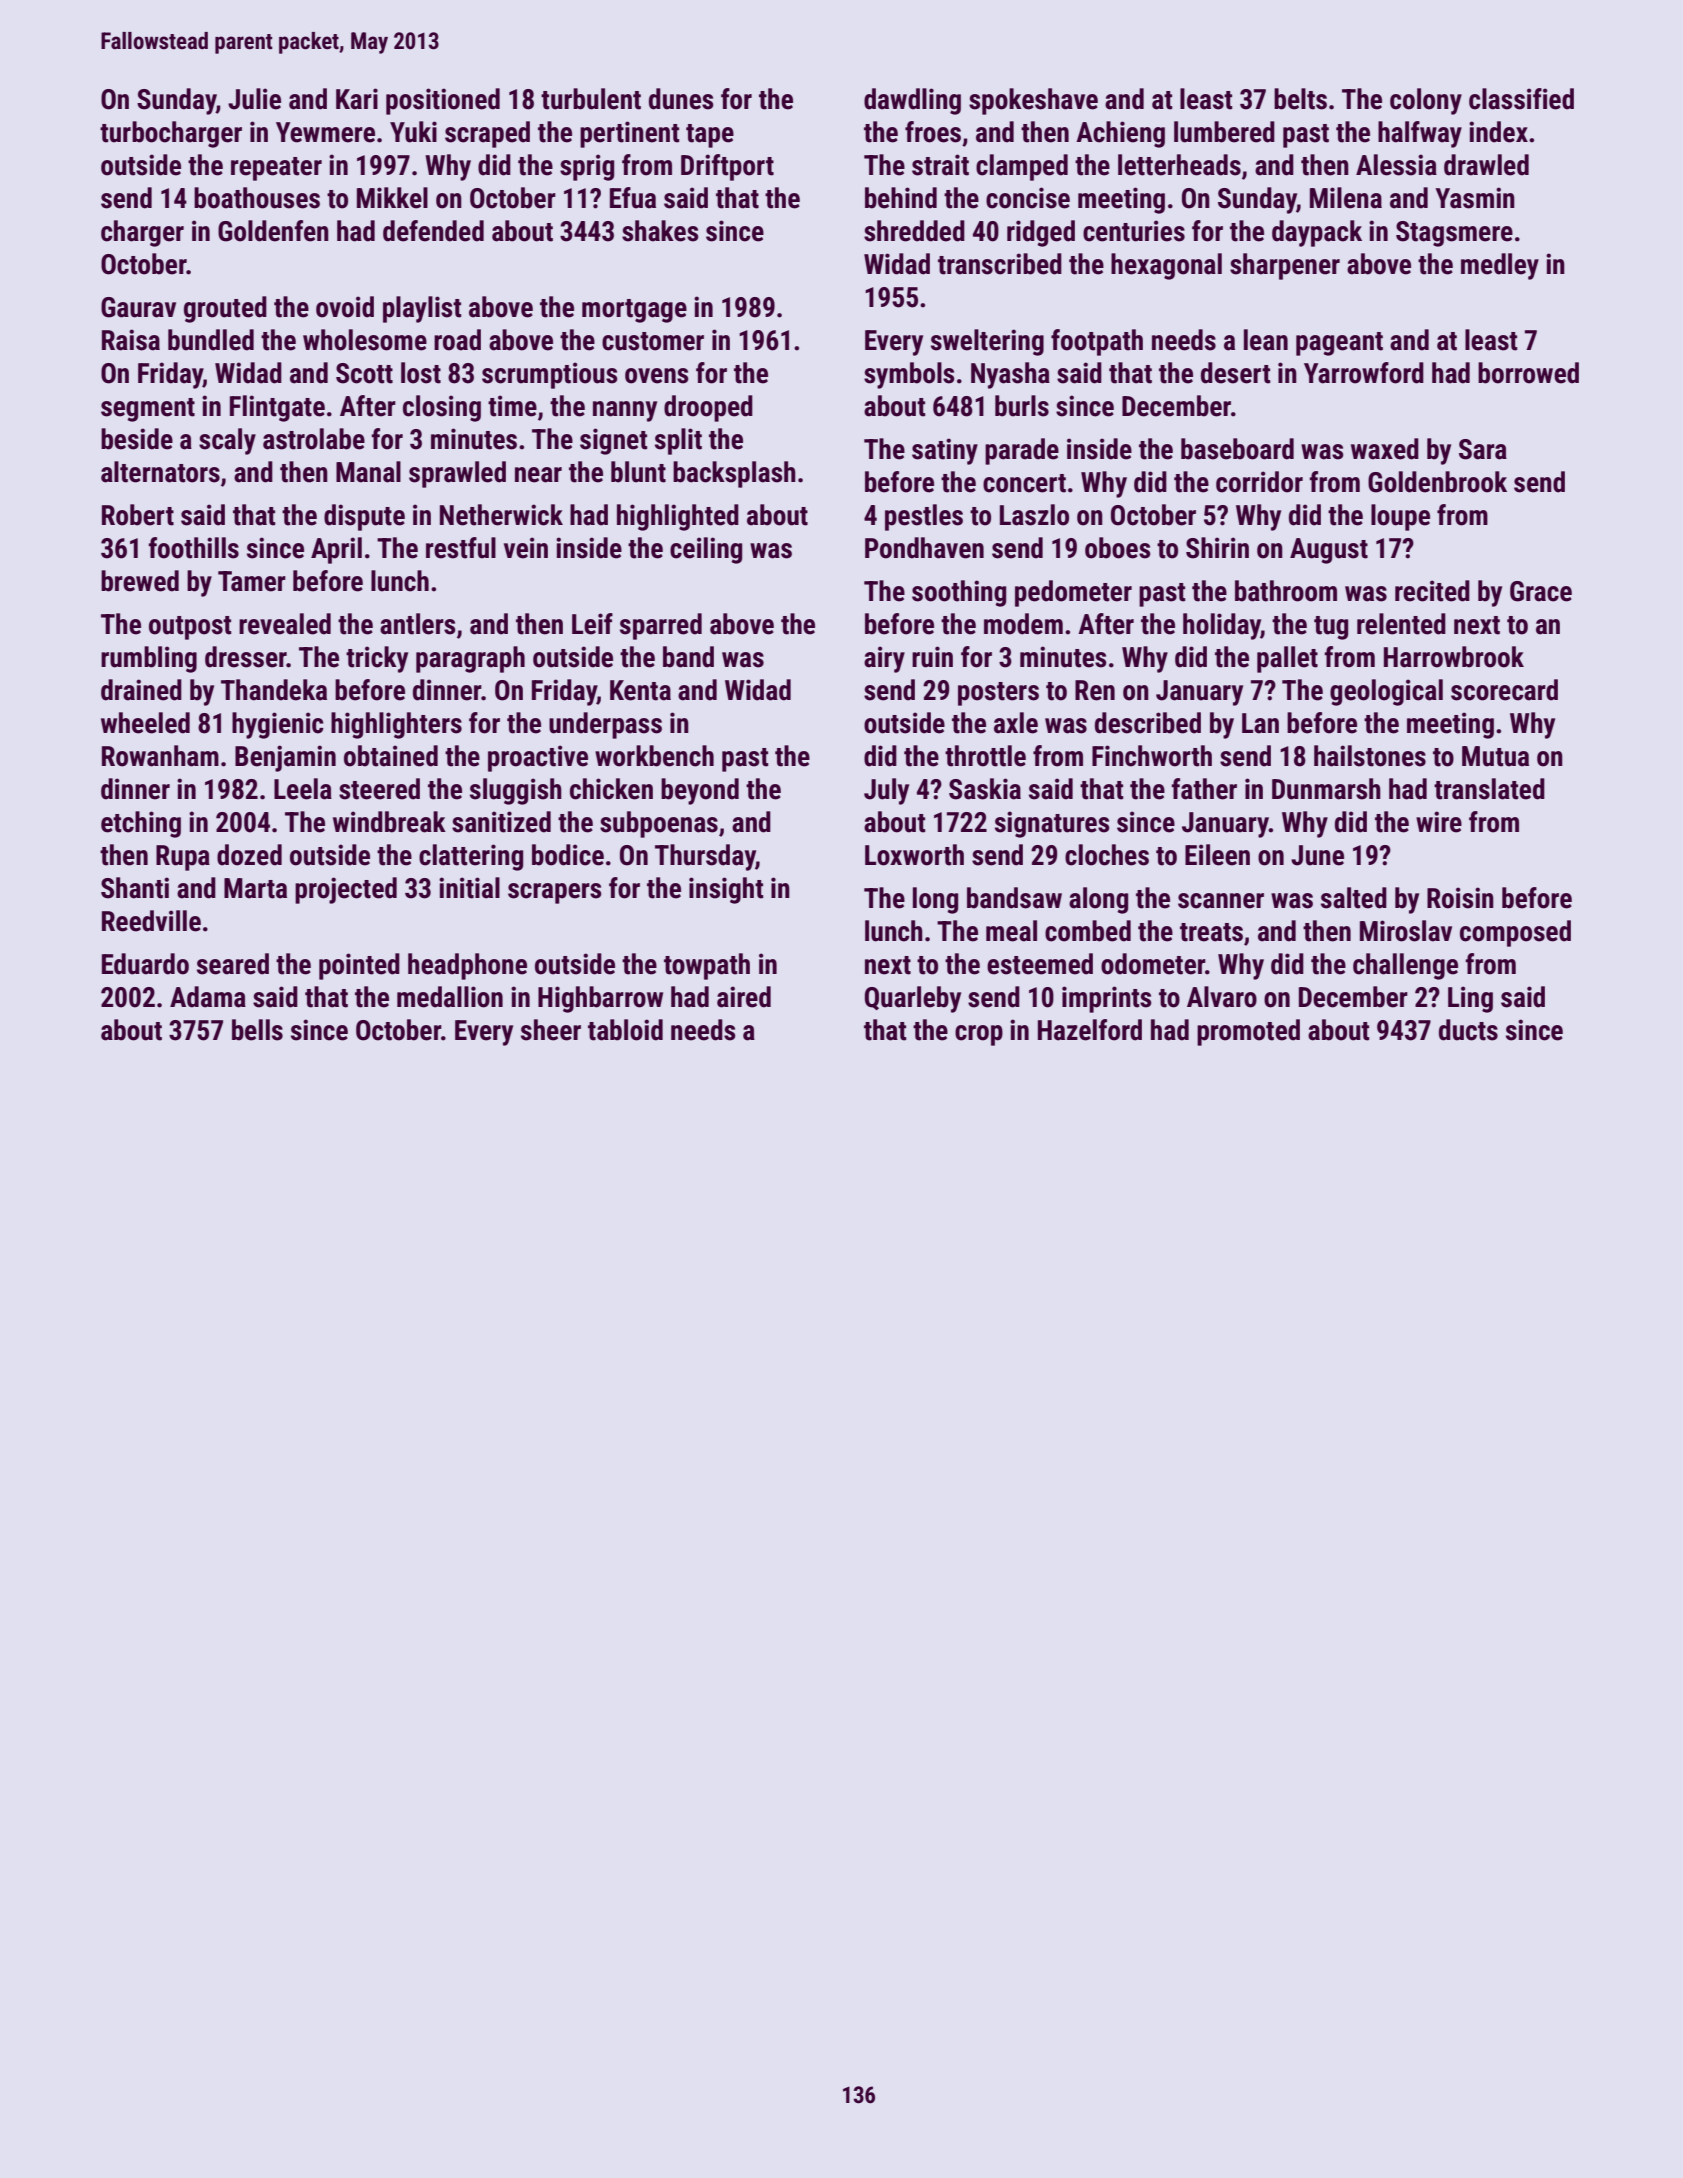 This document has height=2178, width=1683. I want to click on beyond, so click(700, 791).
